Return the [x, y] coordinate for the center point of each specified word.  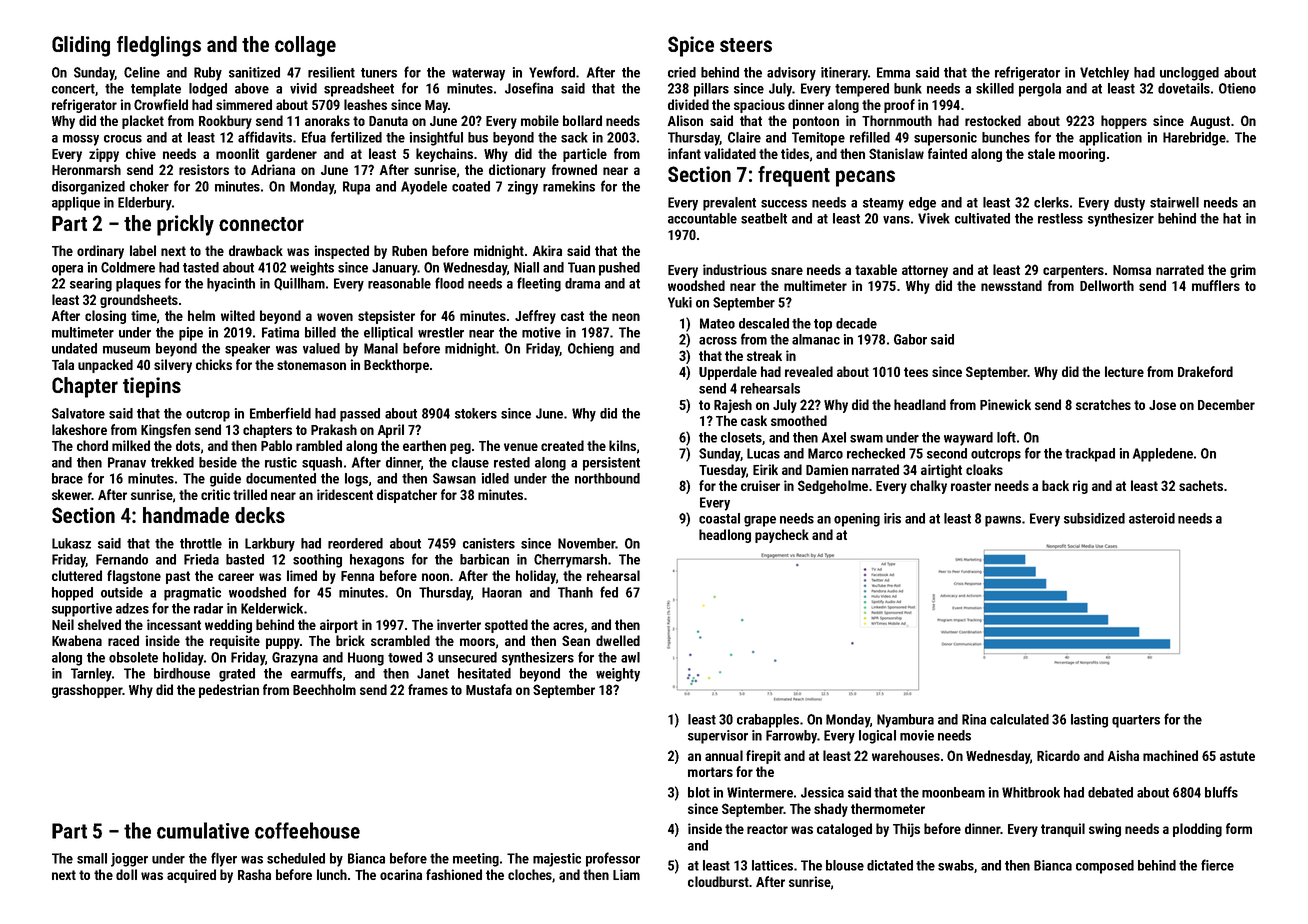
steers [746, 45]
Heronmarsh [86, 169]
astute [1237, 756]
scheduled [296, 858]
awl [630, 657]
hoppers [1124, 122]
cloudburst [718, 881]
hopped [72, 594]
